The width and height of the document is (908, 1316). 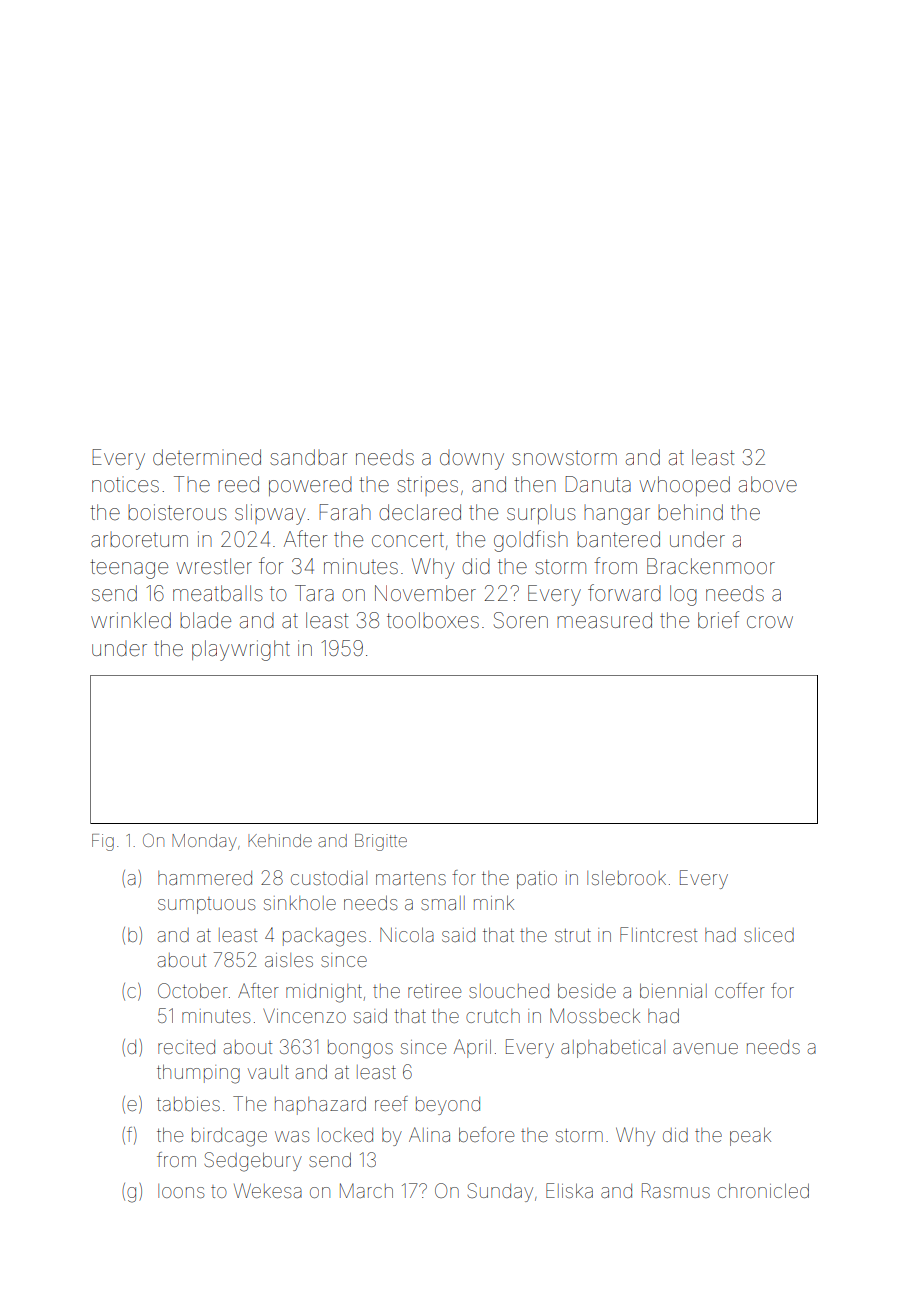 What do you see at coordinates (360, 1049) in the document?
I see `bongos` at bounding box center [360, 1049].
